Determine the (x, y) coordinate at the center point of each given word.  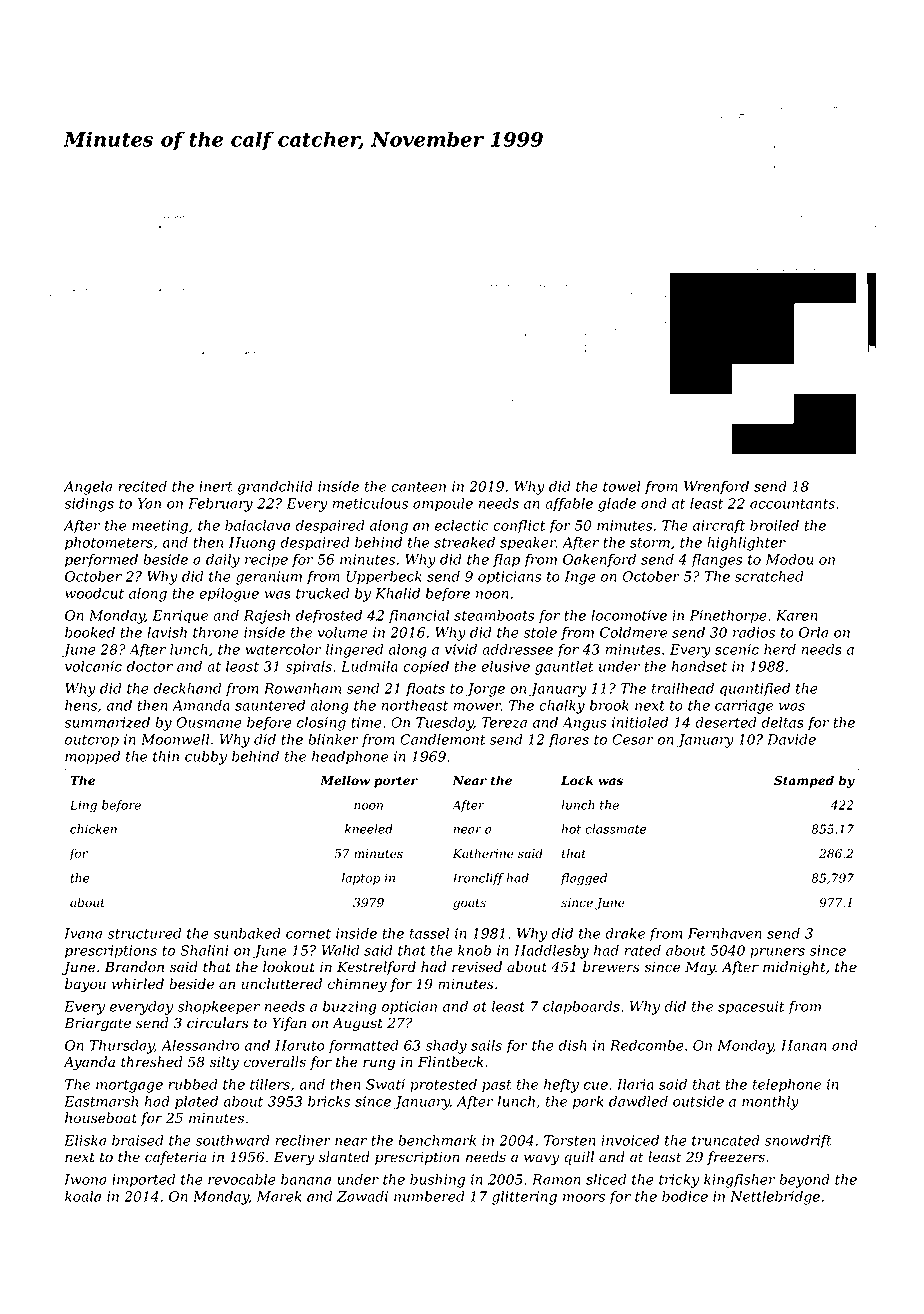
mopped (92, 758)
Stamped (804, 781)
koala (83, 1196)
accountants (792, 504)
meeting (160, 527)
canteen (418, 487)
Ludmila (369, 666)
